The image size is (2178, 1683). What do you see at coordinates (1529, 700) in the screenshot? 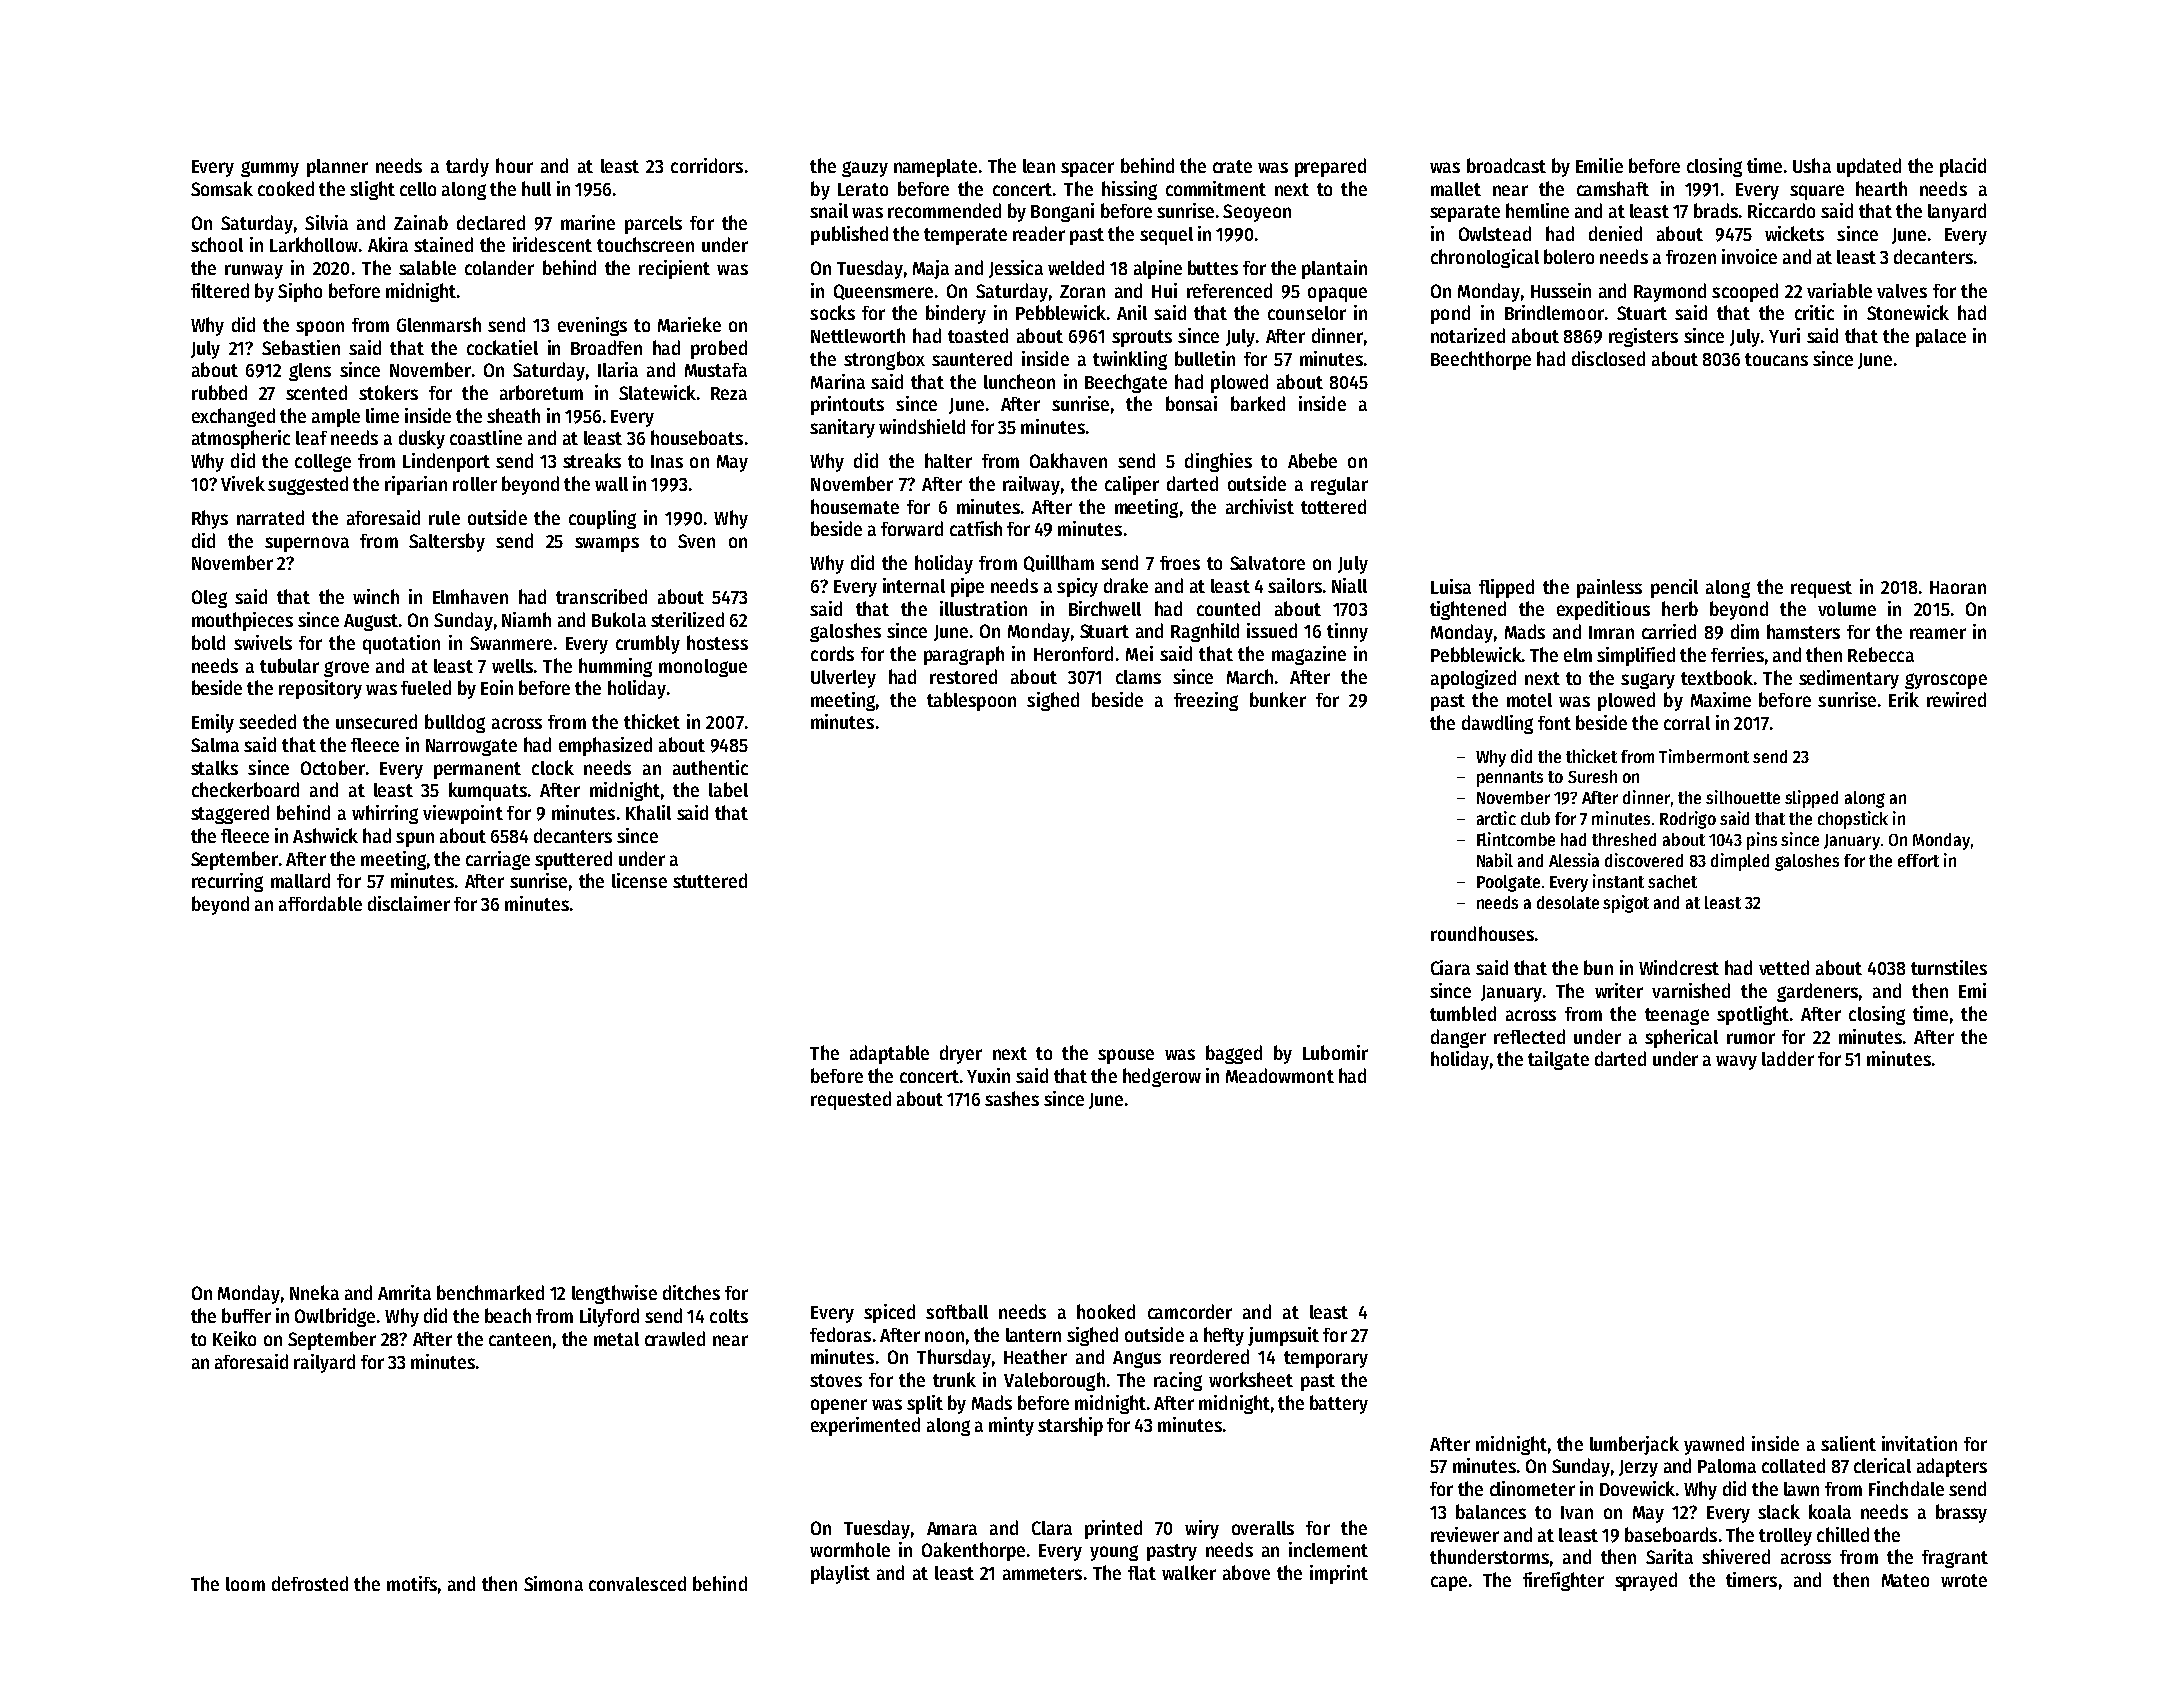
I see `motel` at bounding box center [1529, 700].
